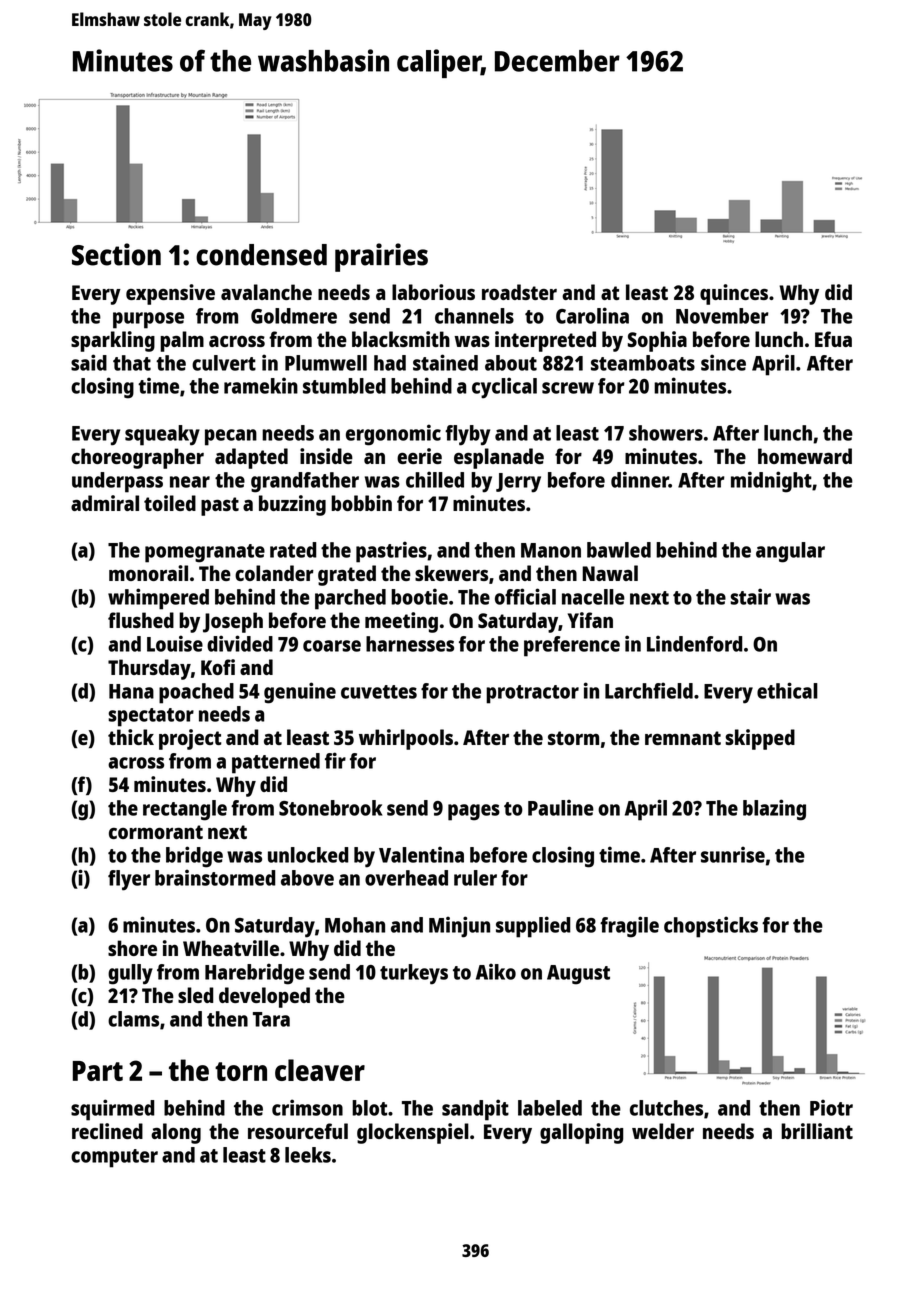 The image size is (924, 1308). What do you see at coordinates (413, 1133) in the screenshot?
I see `glockenspiel` at bounding box center [413, 1133].
